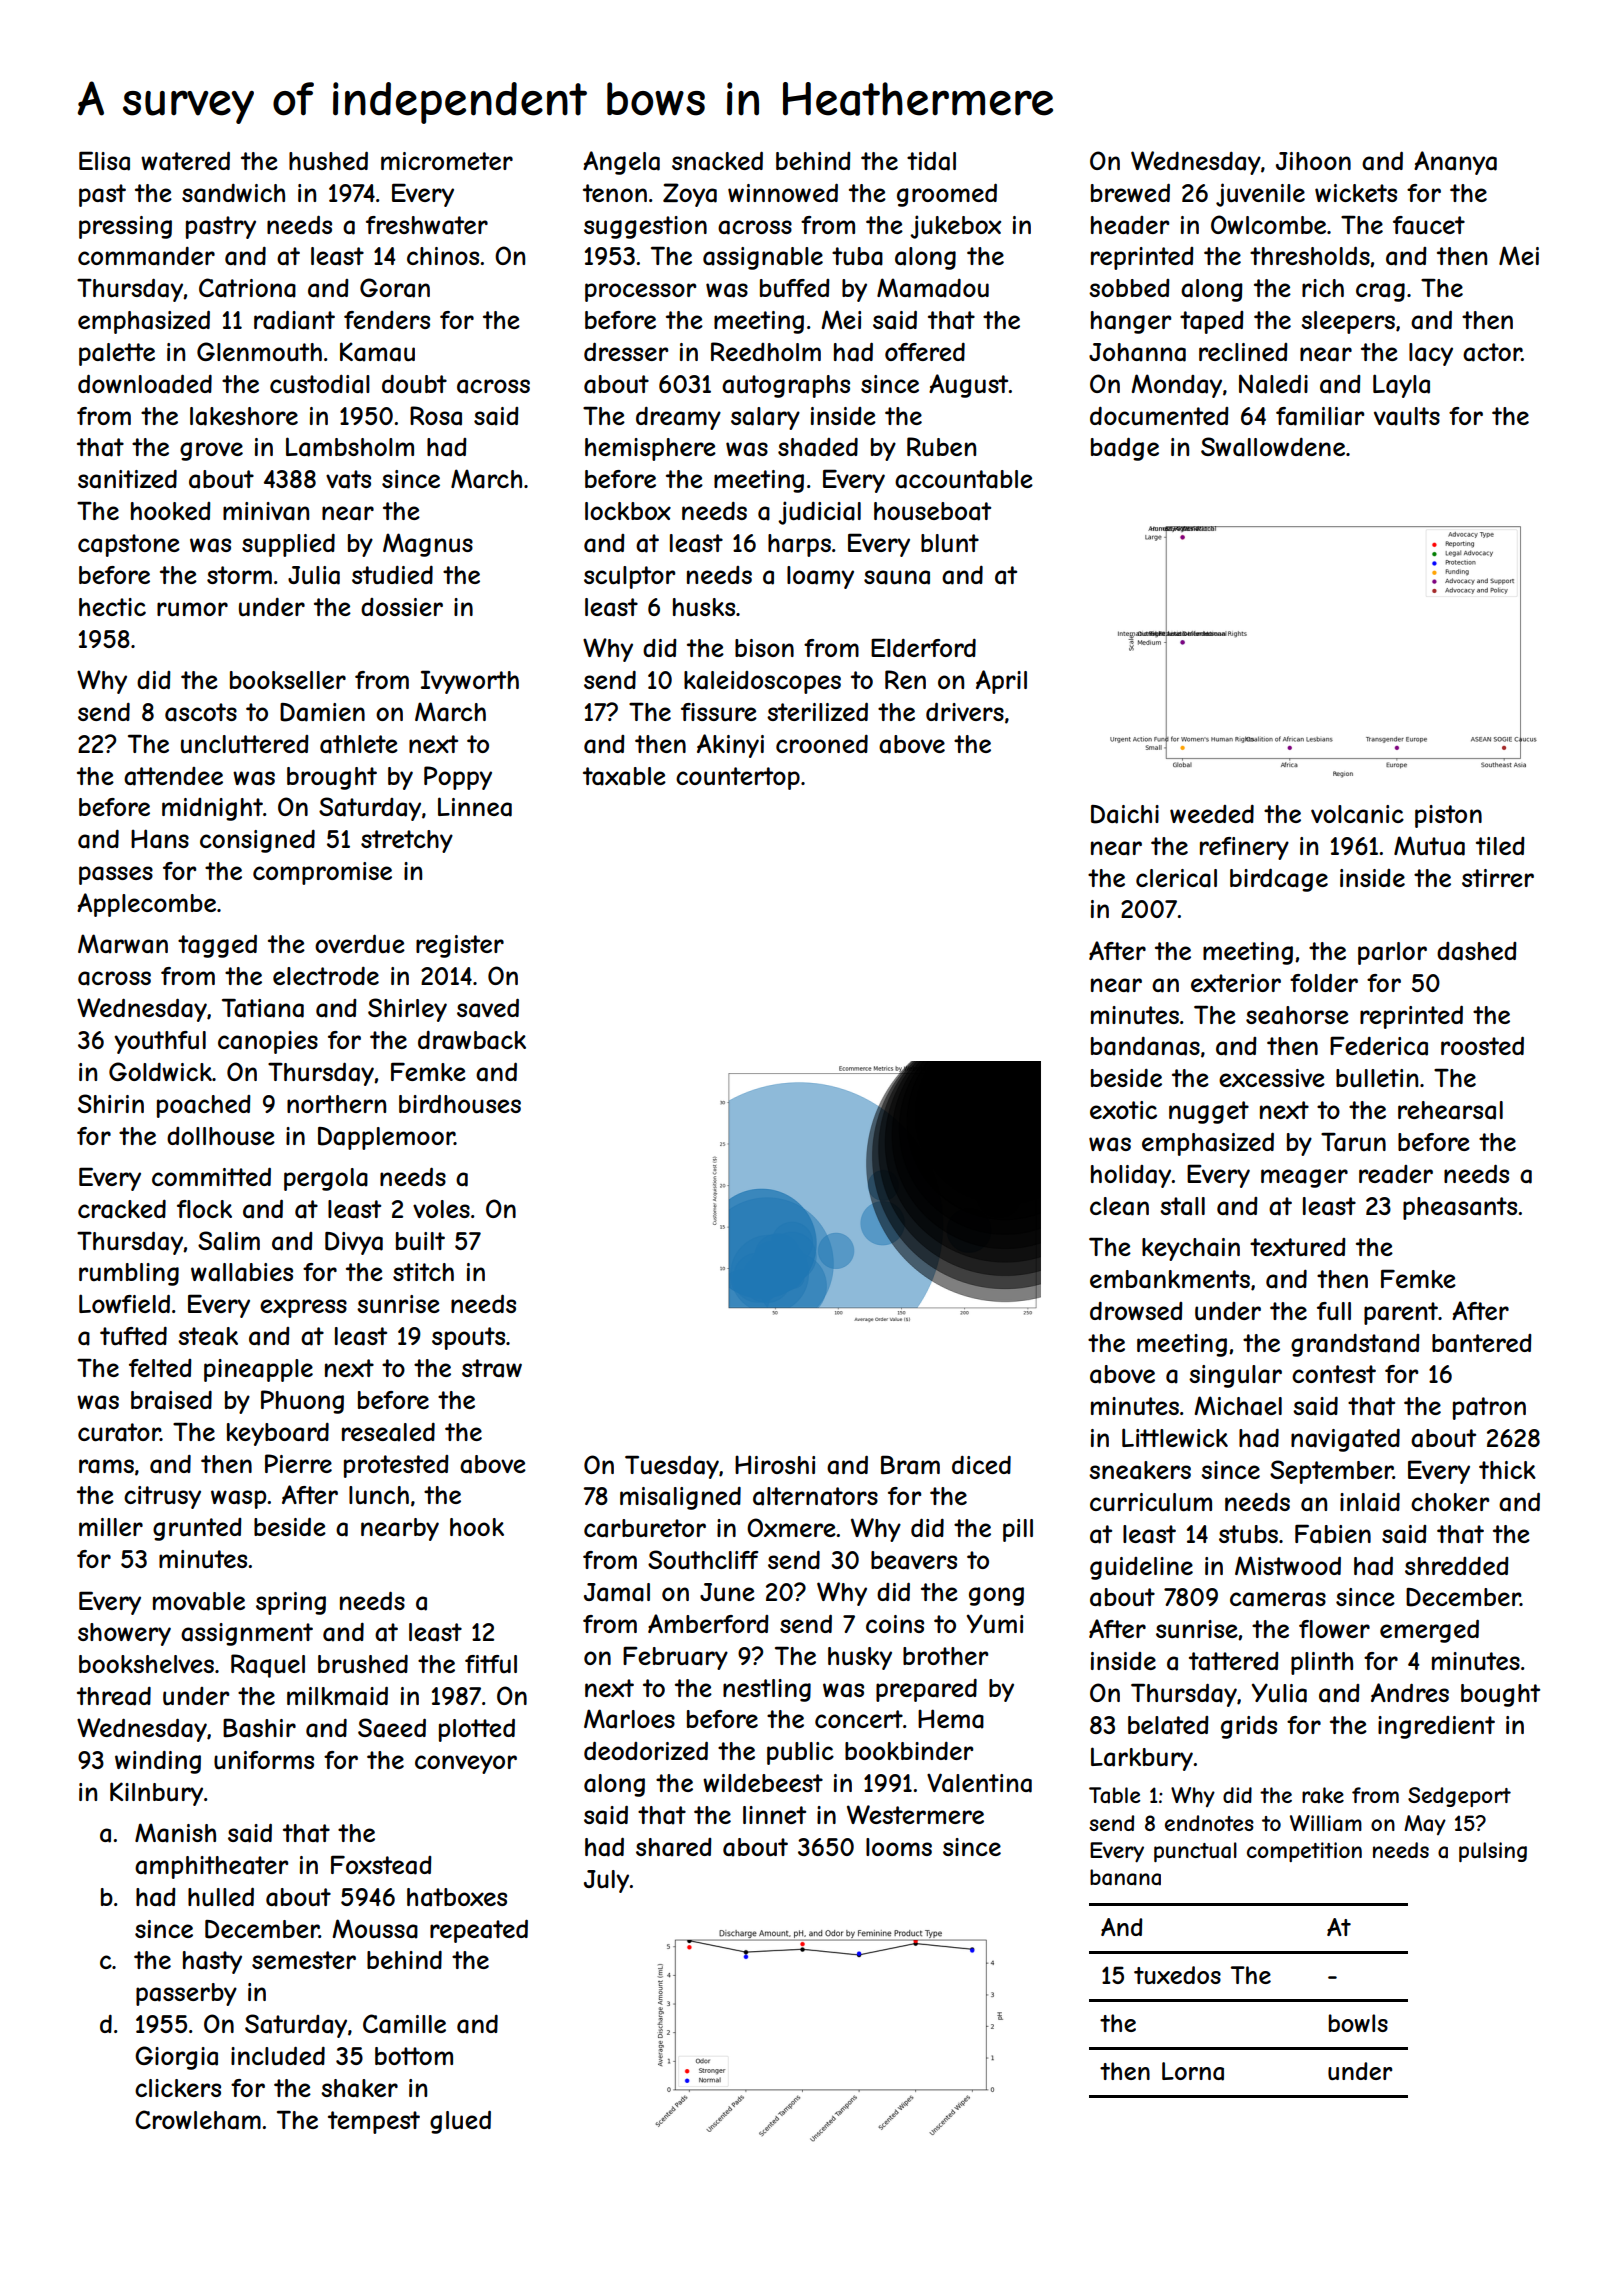 The height and width of the screenshot is (2292, 1620). I want to click on Sedgeport, so click(1459, 1797).
